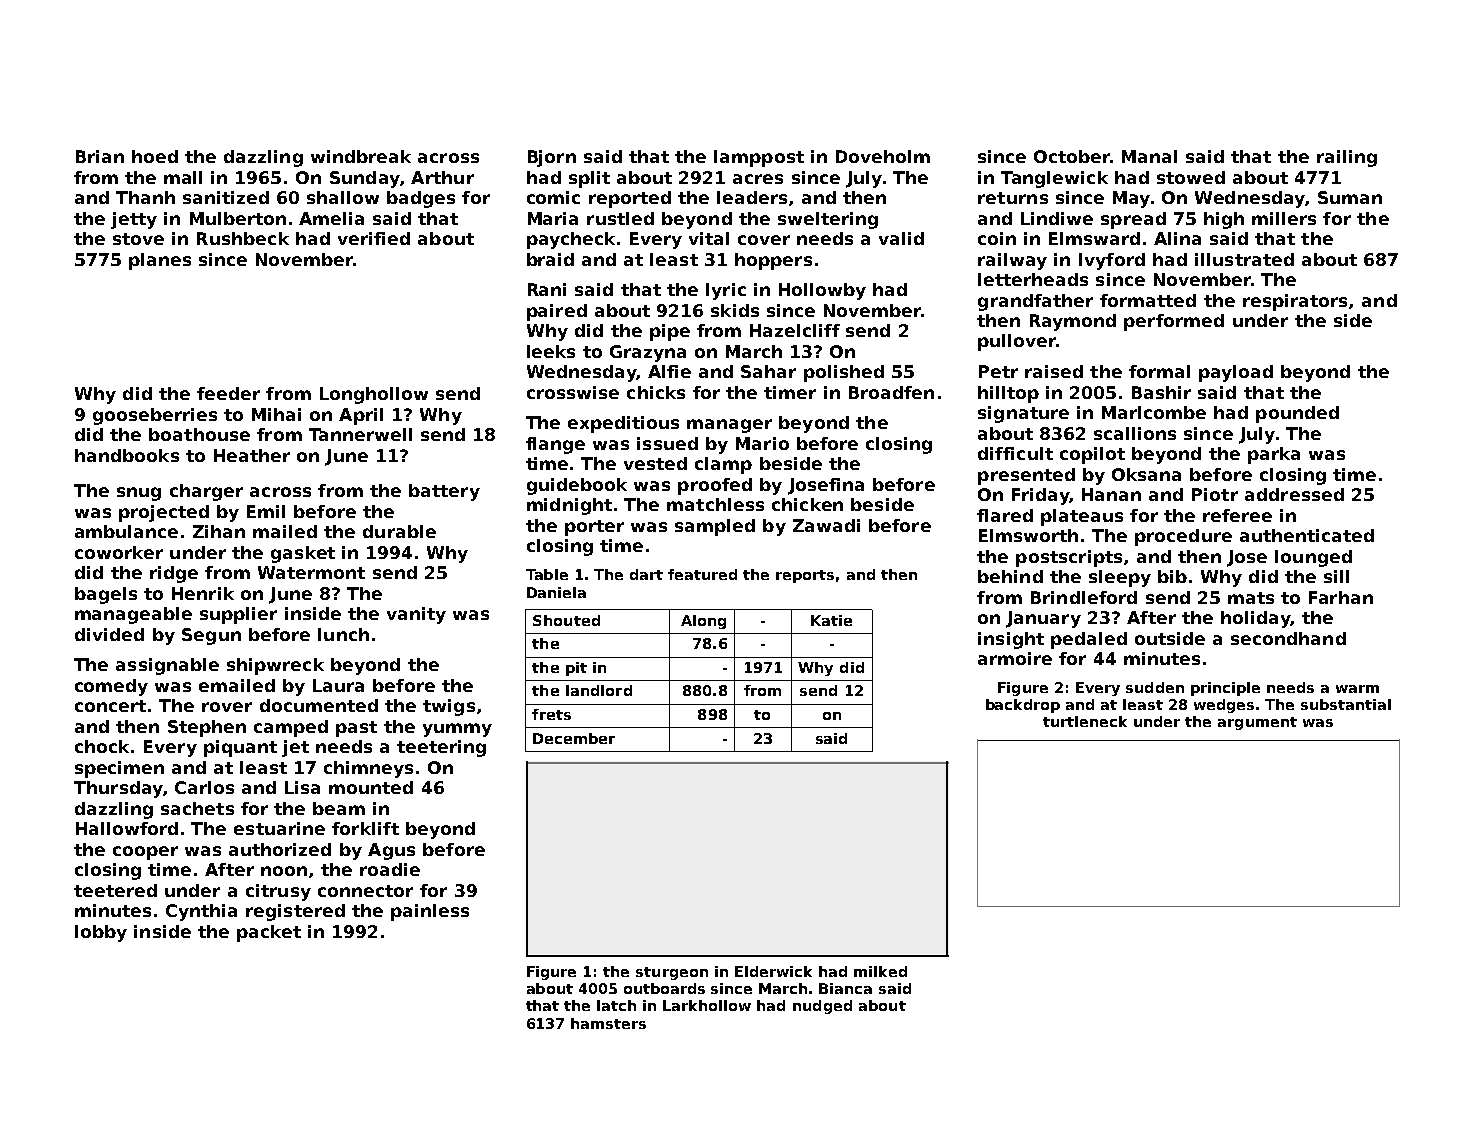 Image resolution: width=1474 pixels, height=1139 pixels. I want to click on vital, so click(709, 238).
